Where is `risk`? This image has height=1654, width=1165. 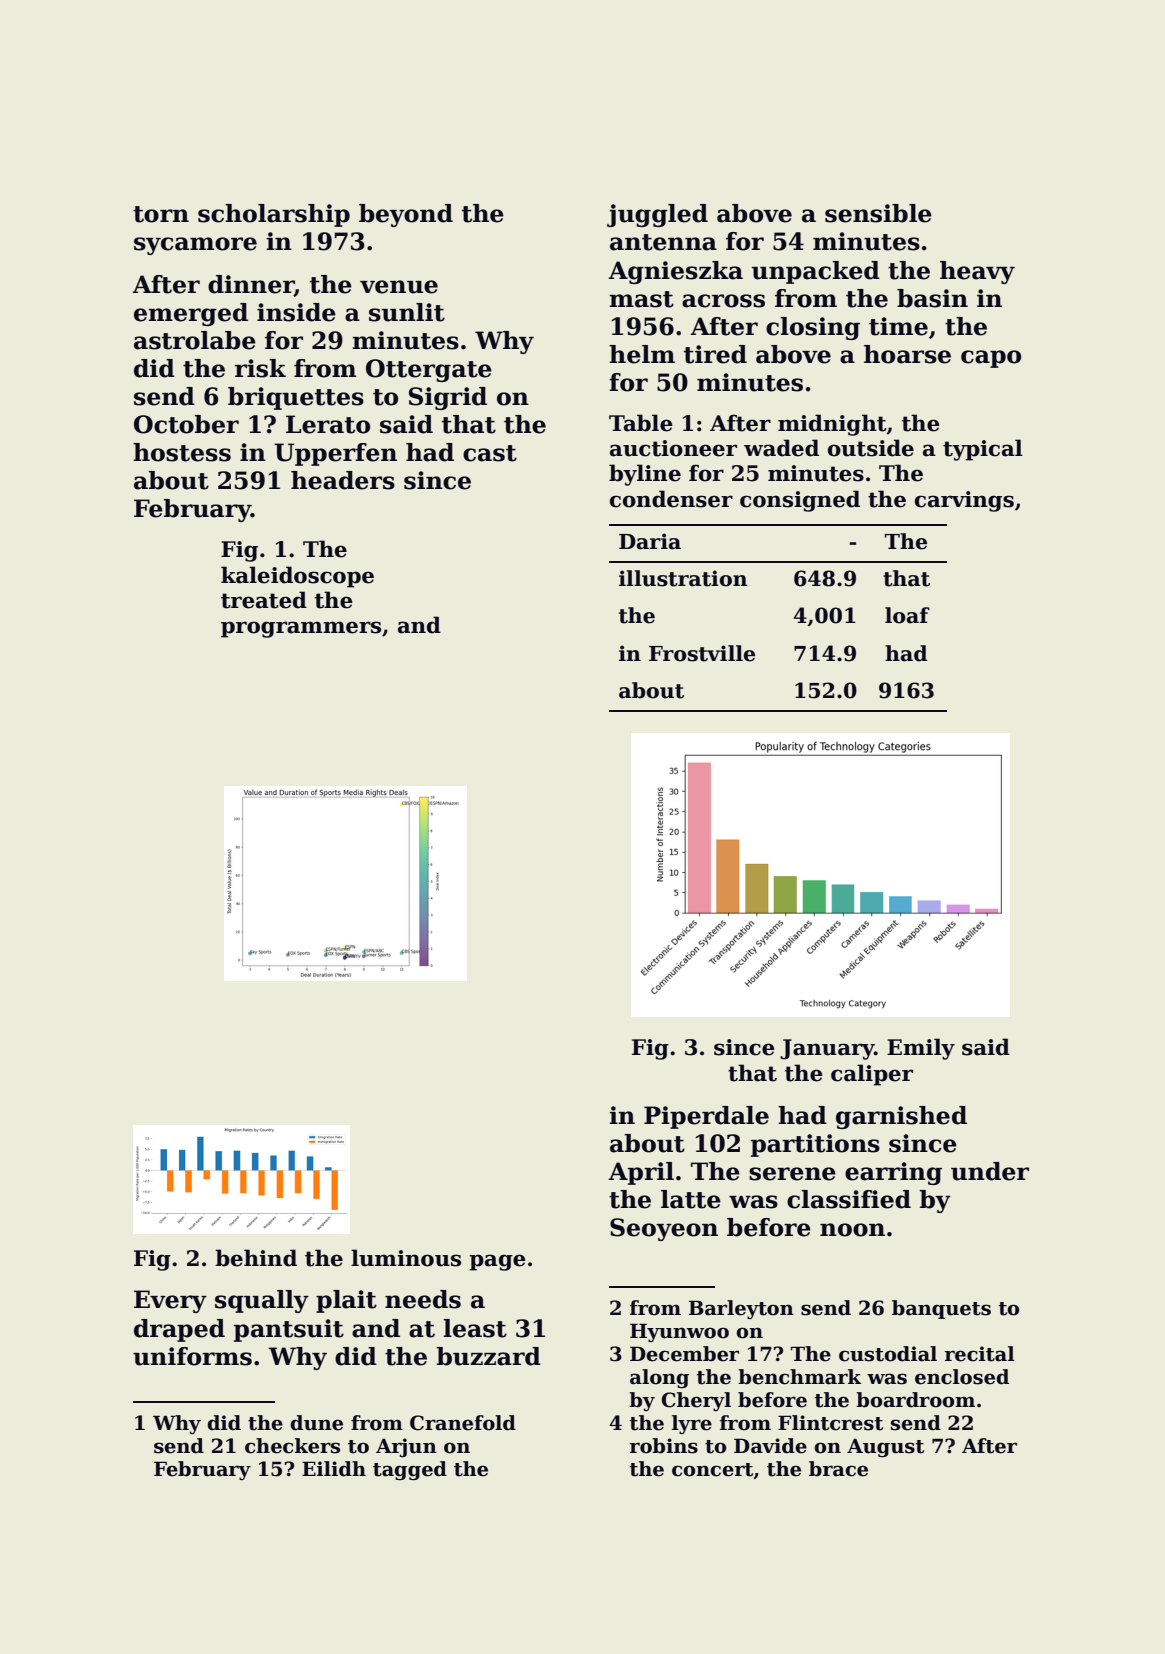 risk is located at coordinates (260, 368).
